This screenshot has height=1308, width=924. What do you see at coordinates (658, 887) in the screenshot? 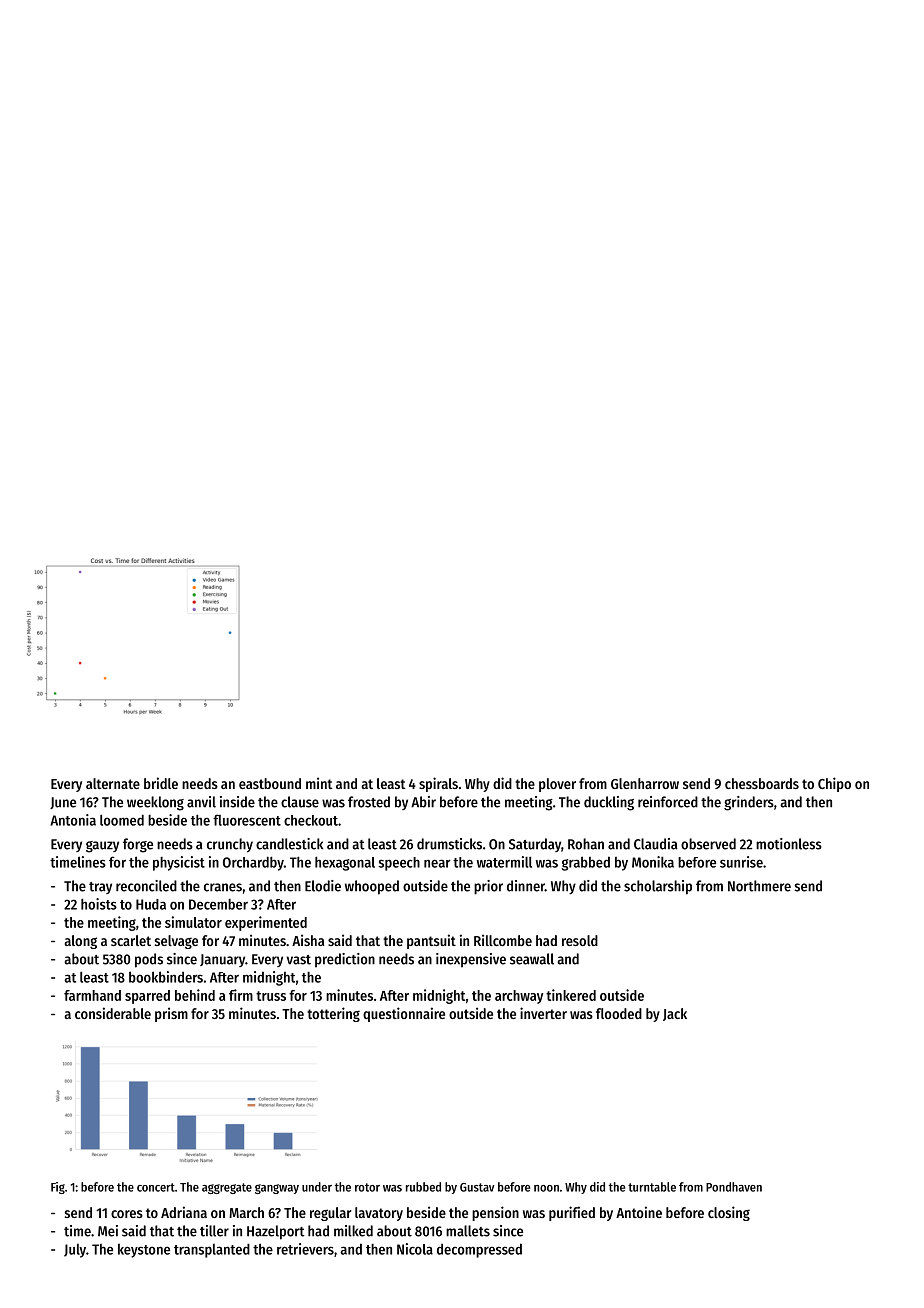
I see `scholarship` at bounding box center [658, 887].
